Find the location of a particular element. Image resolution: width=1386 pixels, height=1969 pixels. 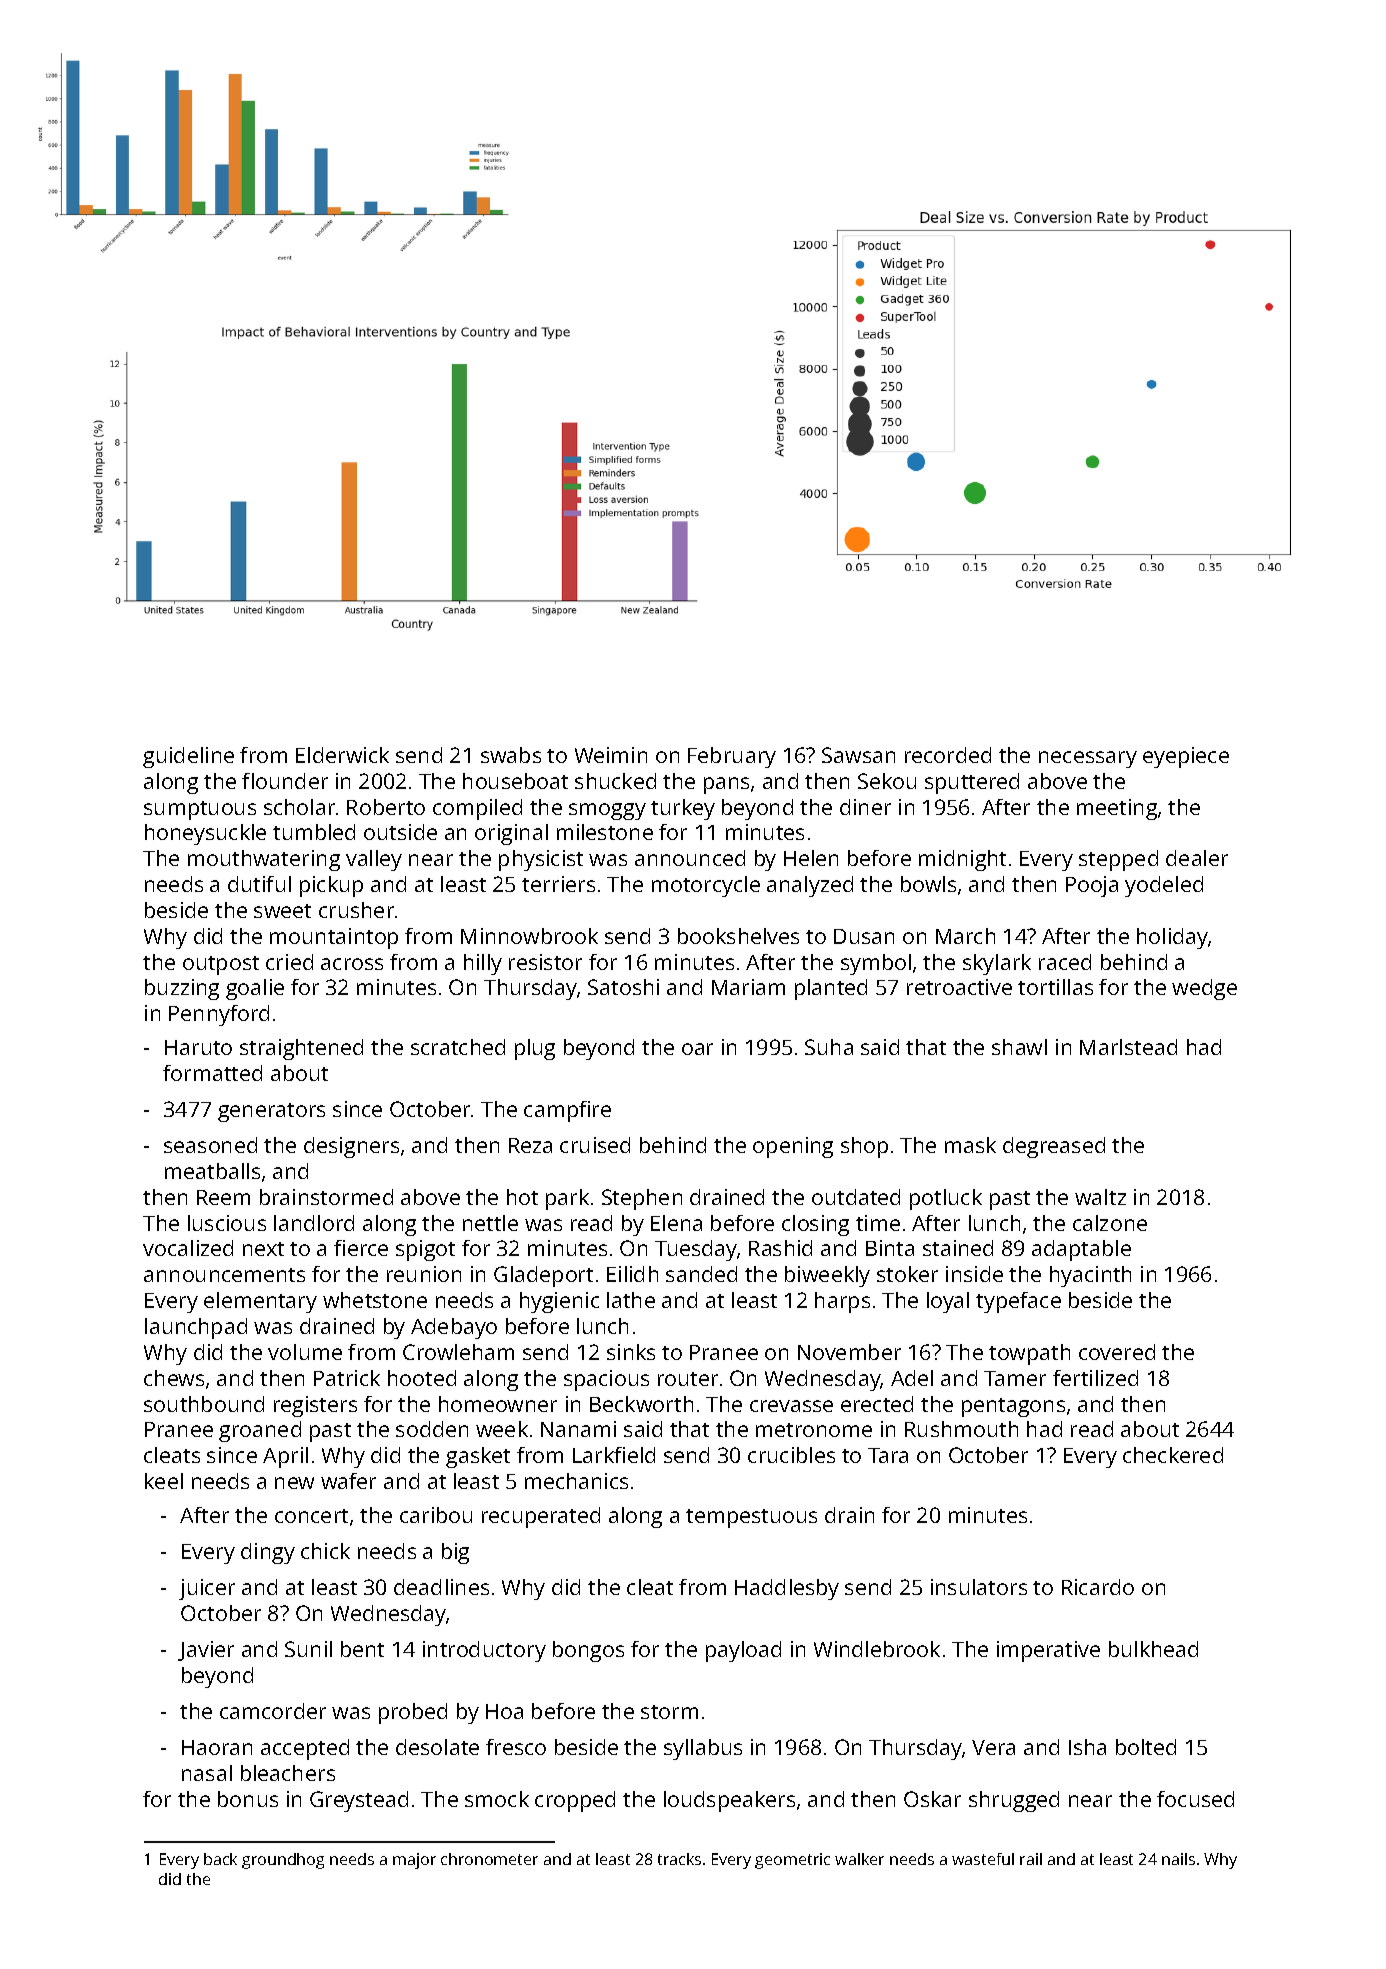

honeysuckle is located at coordinates (205, 834).
